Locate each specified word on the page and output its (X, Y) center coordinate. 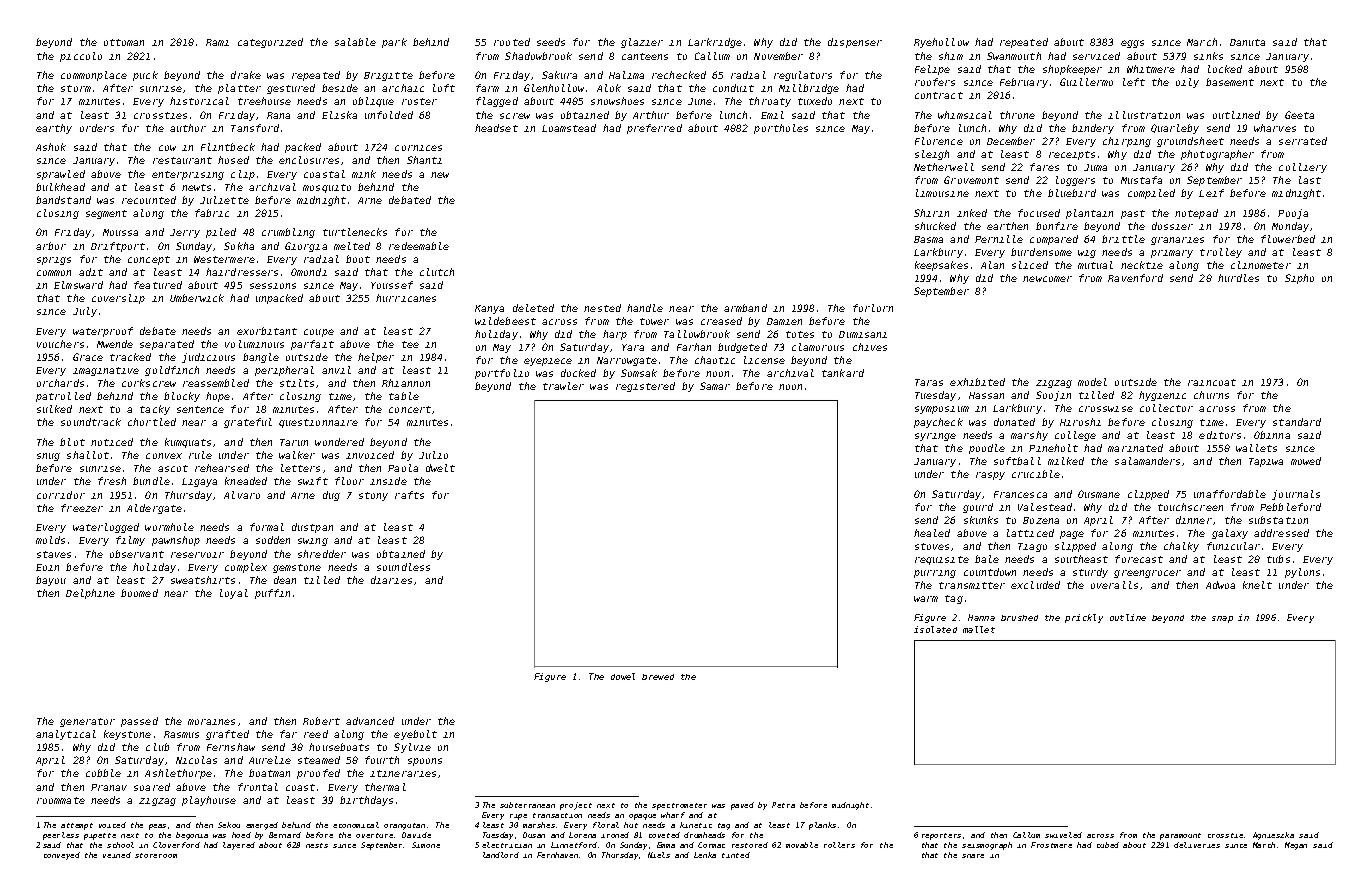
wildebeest (505, 321)
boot (358, 259)
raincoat (1212, 382)
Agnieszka (1273, 836)
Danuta (1247, 42)
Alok (609, 88)
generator (87, 722)
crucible (1036, 474)
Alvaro (242, 495)
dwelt (440, 468)
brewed (658, 677)
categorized (270, 43)
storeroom (156, 855)
